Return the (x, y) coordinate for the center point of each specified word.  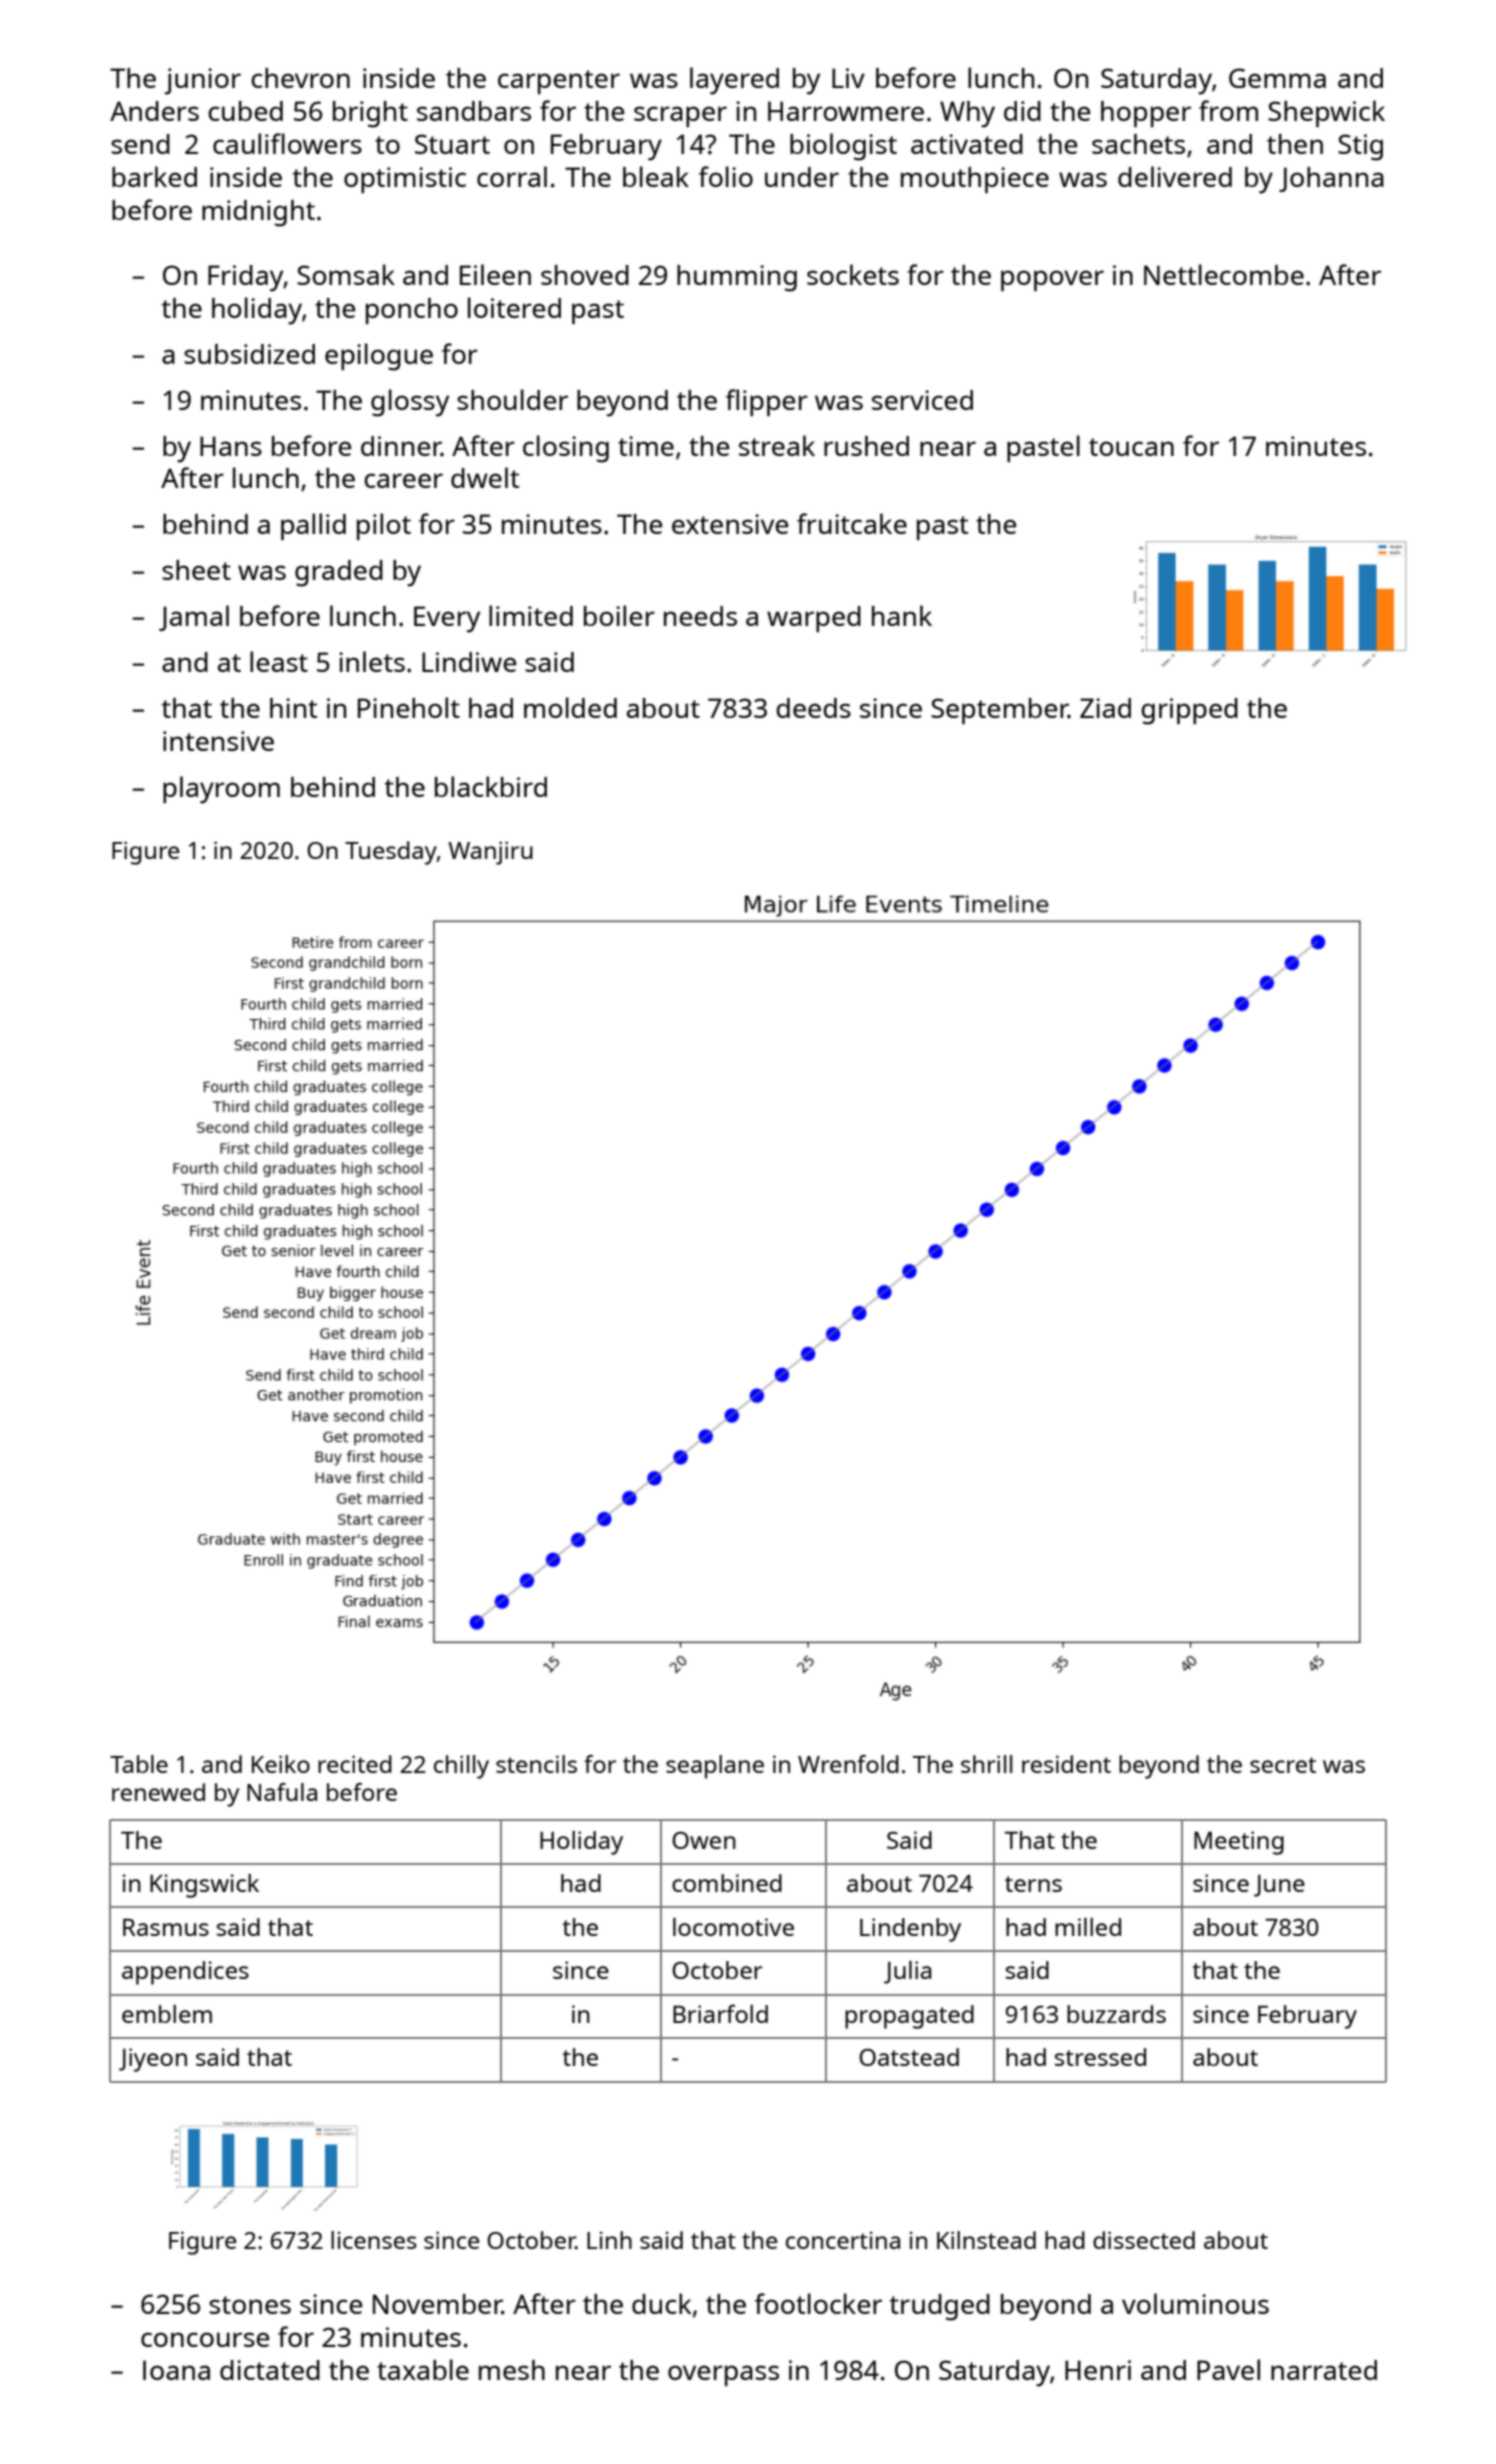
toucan (1131, 447)
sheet (196, 570)
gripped (1189, 711)
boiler (619, 615)
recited (355, 1764)
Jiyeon (153, 2060)
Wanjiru (490, 853)
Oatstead (909, 2057)
